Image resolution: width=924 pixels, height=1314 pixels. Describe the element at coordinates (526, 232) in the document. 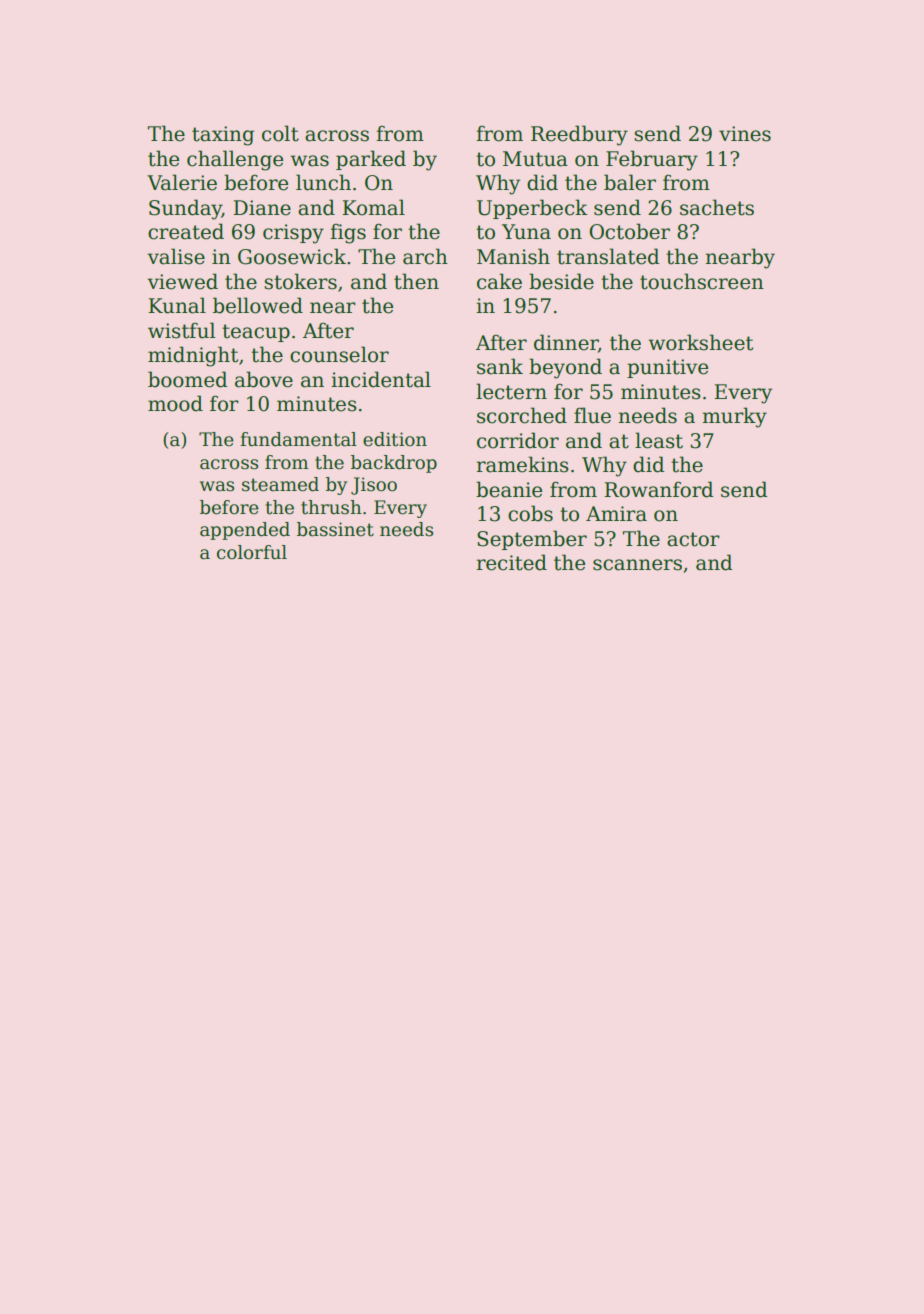

I see `Yuna` at that location.
